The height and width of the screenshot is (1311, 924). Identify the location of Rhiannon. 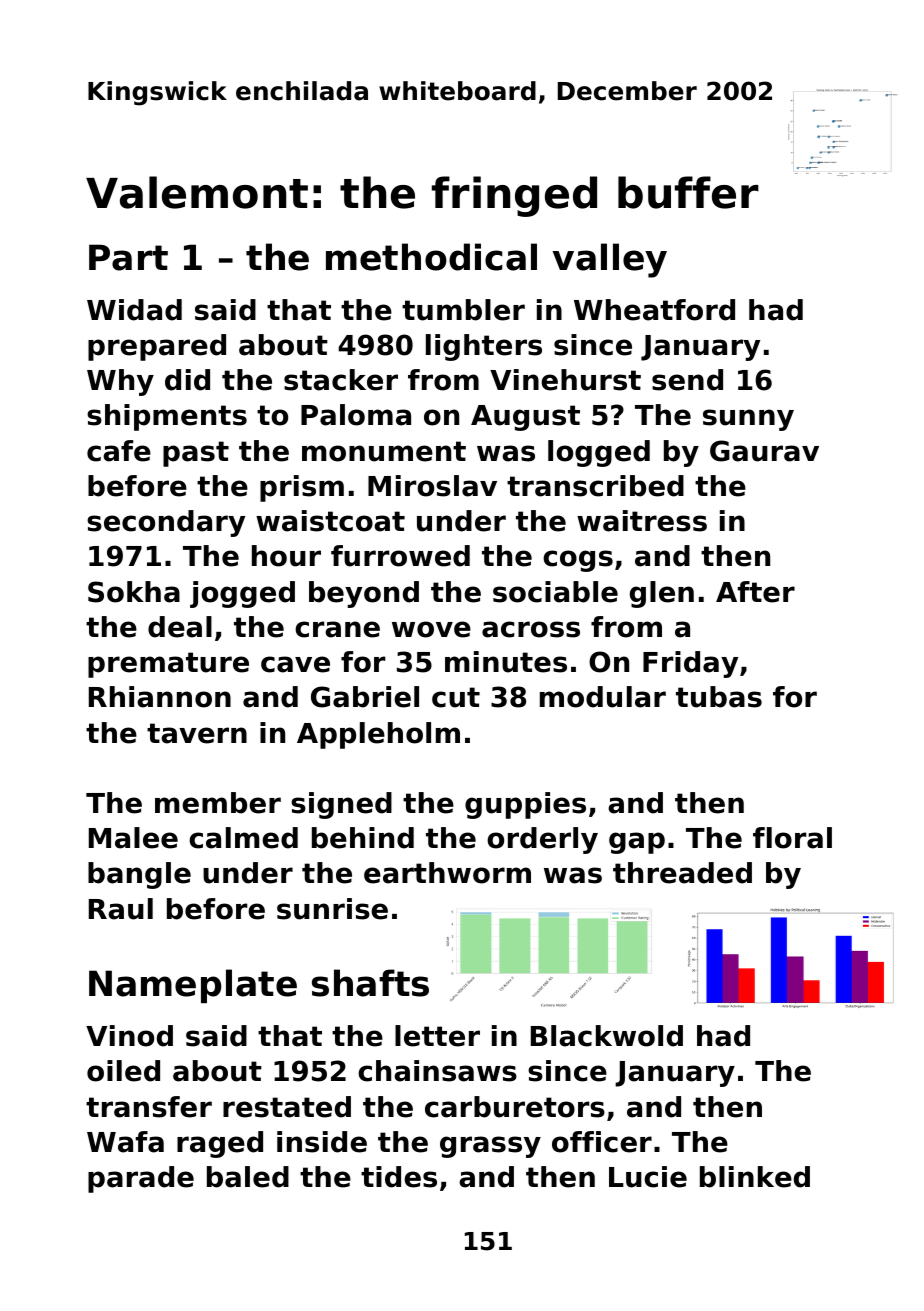
(160, 697).
